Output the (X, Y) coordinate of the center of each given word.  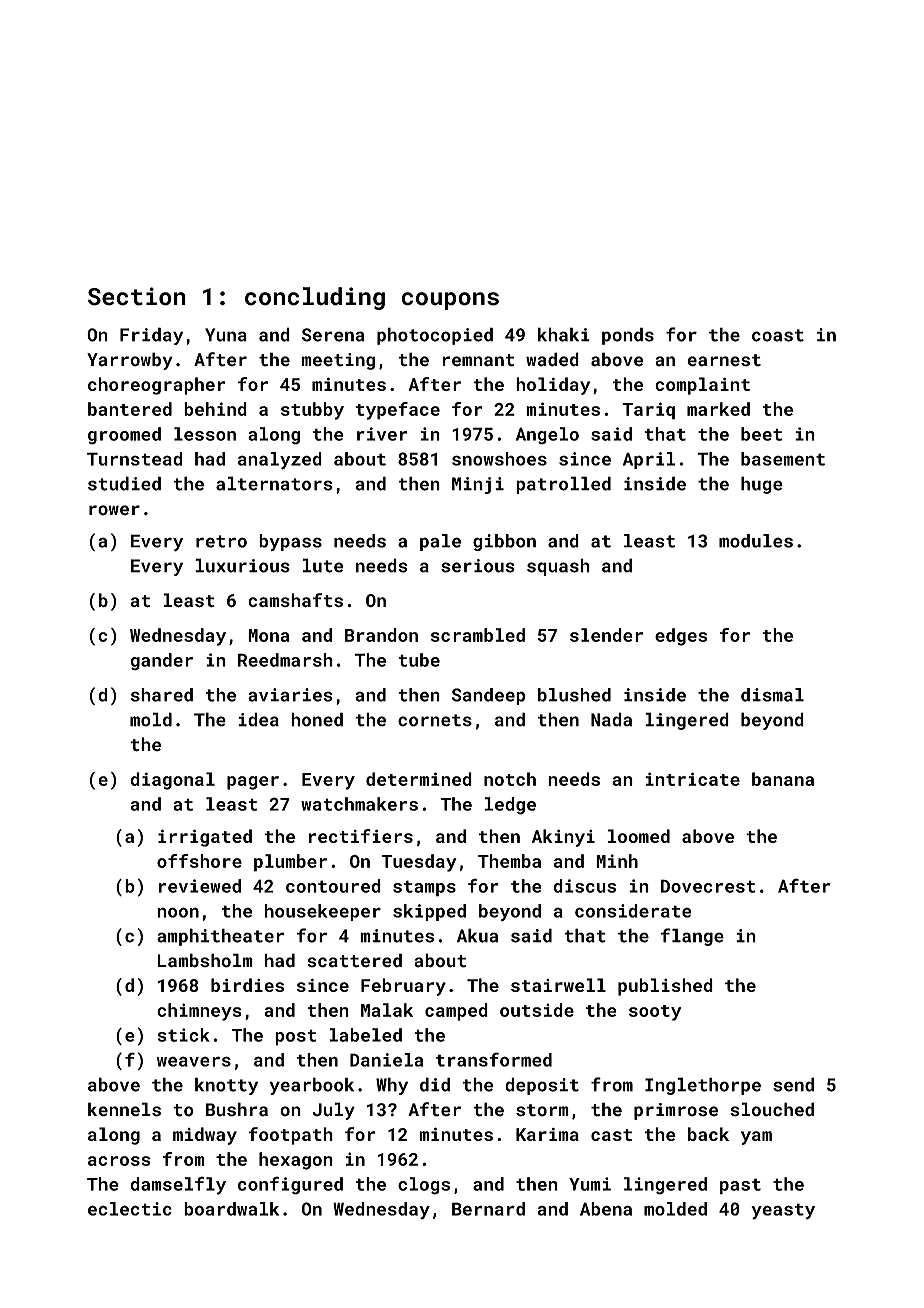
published (665, 987)
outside (537, 1010)
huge (762, 485)
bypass (290, 542)
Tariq (648, 411)
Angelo (547, 436)
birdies (247, 985)
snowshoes (499, 459)
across (119, 1161)
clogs (424, 1186)
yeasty (783, 1211)
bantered (130, 409)
